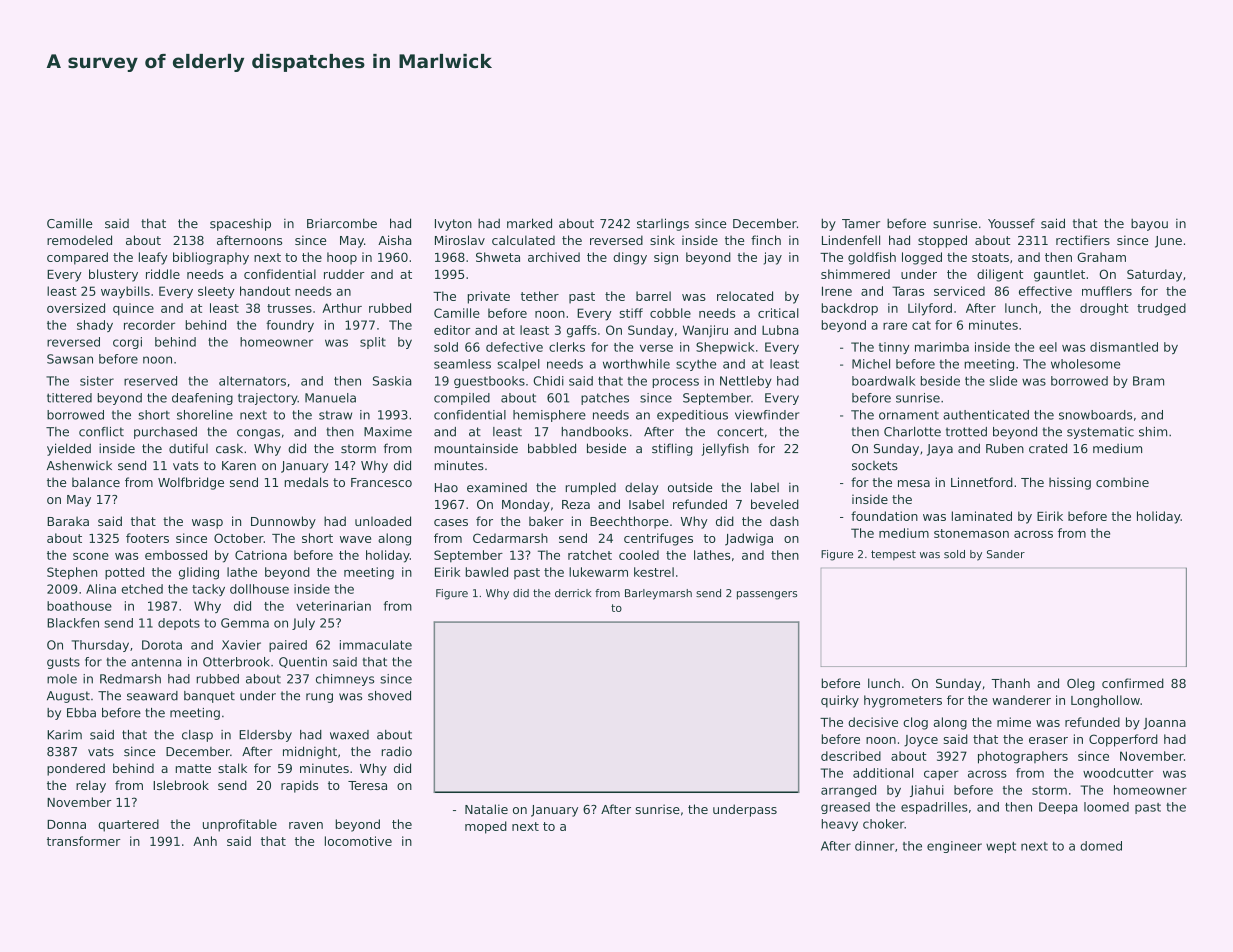 The width and height of the document is (1233, 952). What do you see at coordinates (1105, 701) in the document?
I see `Longhollow` at bounding box center [1105, 701].
